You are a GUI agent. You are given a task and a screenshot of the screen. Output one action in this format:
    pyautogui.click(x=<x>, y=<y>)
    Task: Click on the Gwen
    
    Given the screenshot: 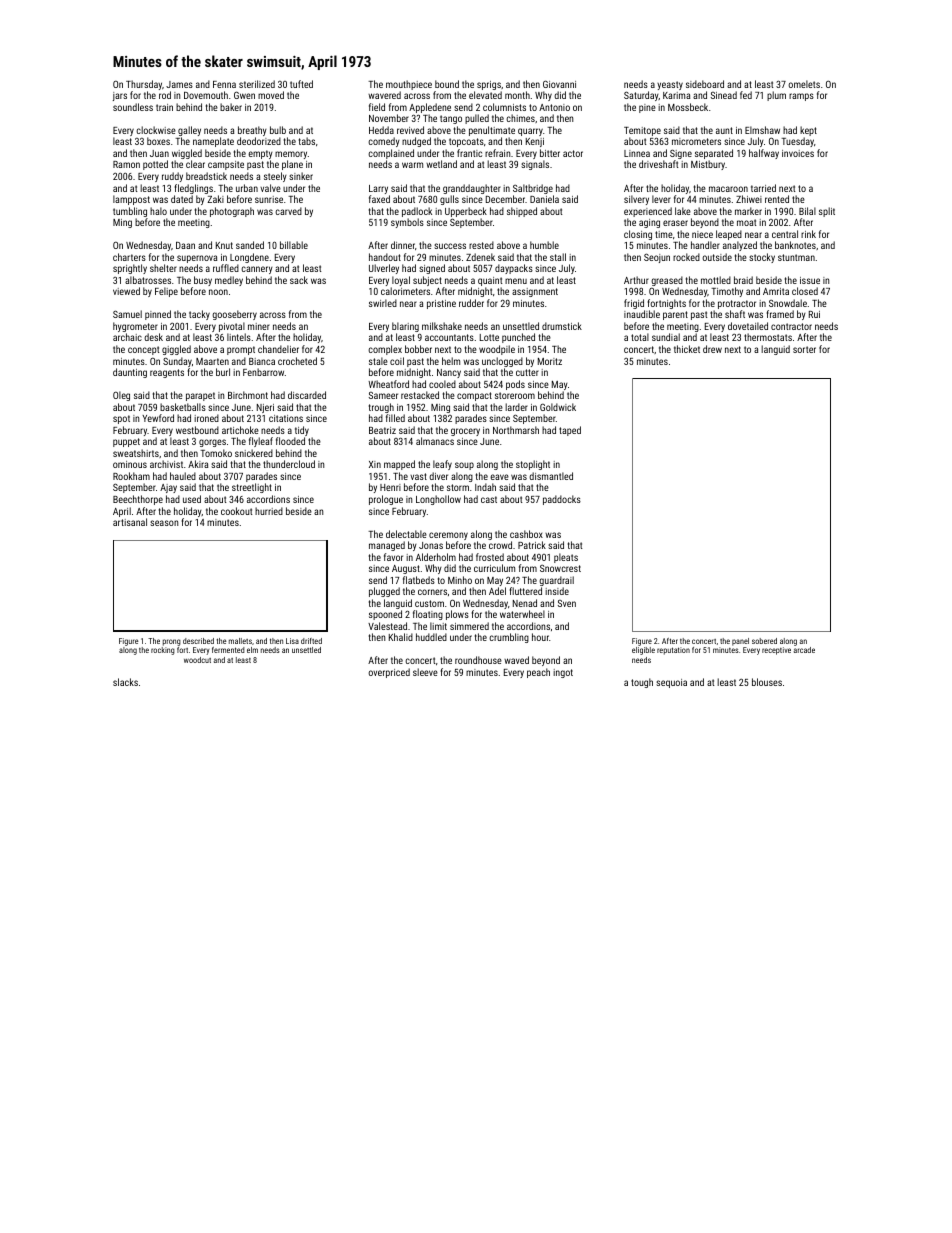 What is the action you would take?
    pyautogui.click(x=244, y=95)
